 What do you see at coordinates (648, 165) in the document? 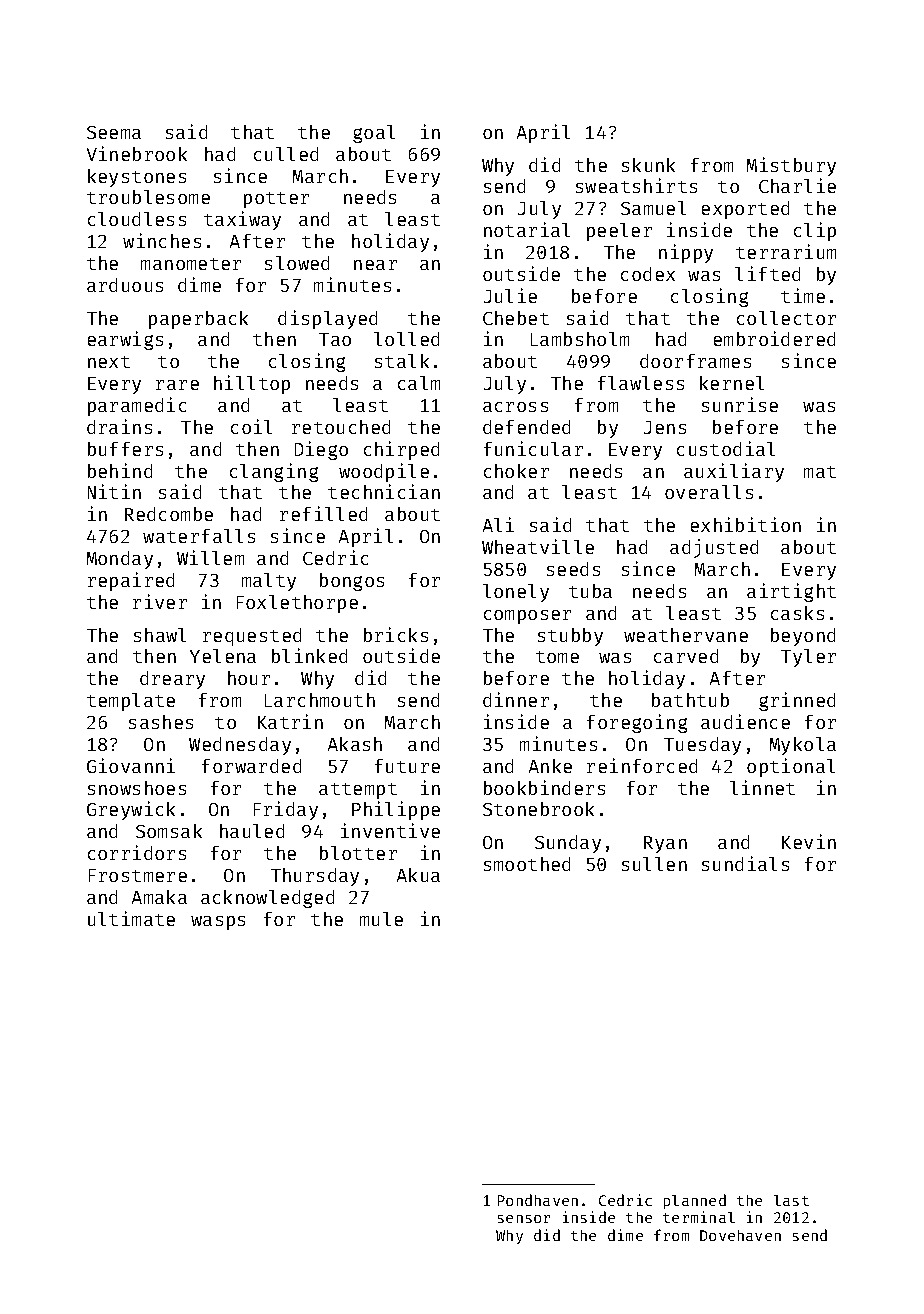
I see `skunk` at bounding box center [648, 165].
